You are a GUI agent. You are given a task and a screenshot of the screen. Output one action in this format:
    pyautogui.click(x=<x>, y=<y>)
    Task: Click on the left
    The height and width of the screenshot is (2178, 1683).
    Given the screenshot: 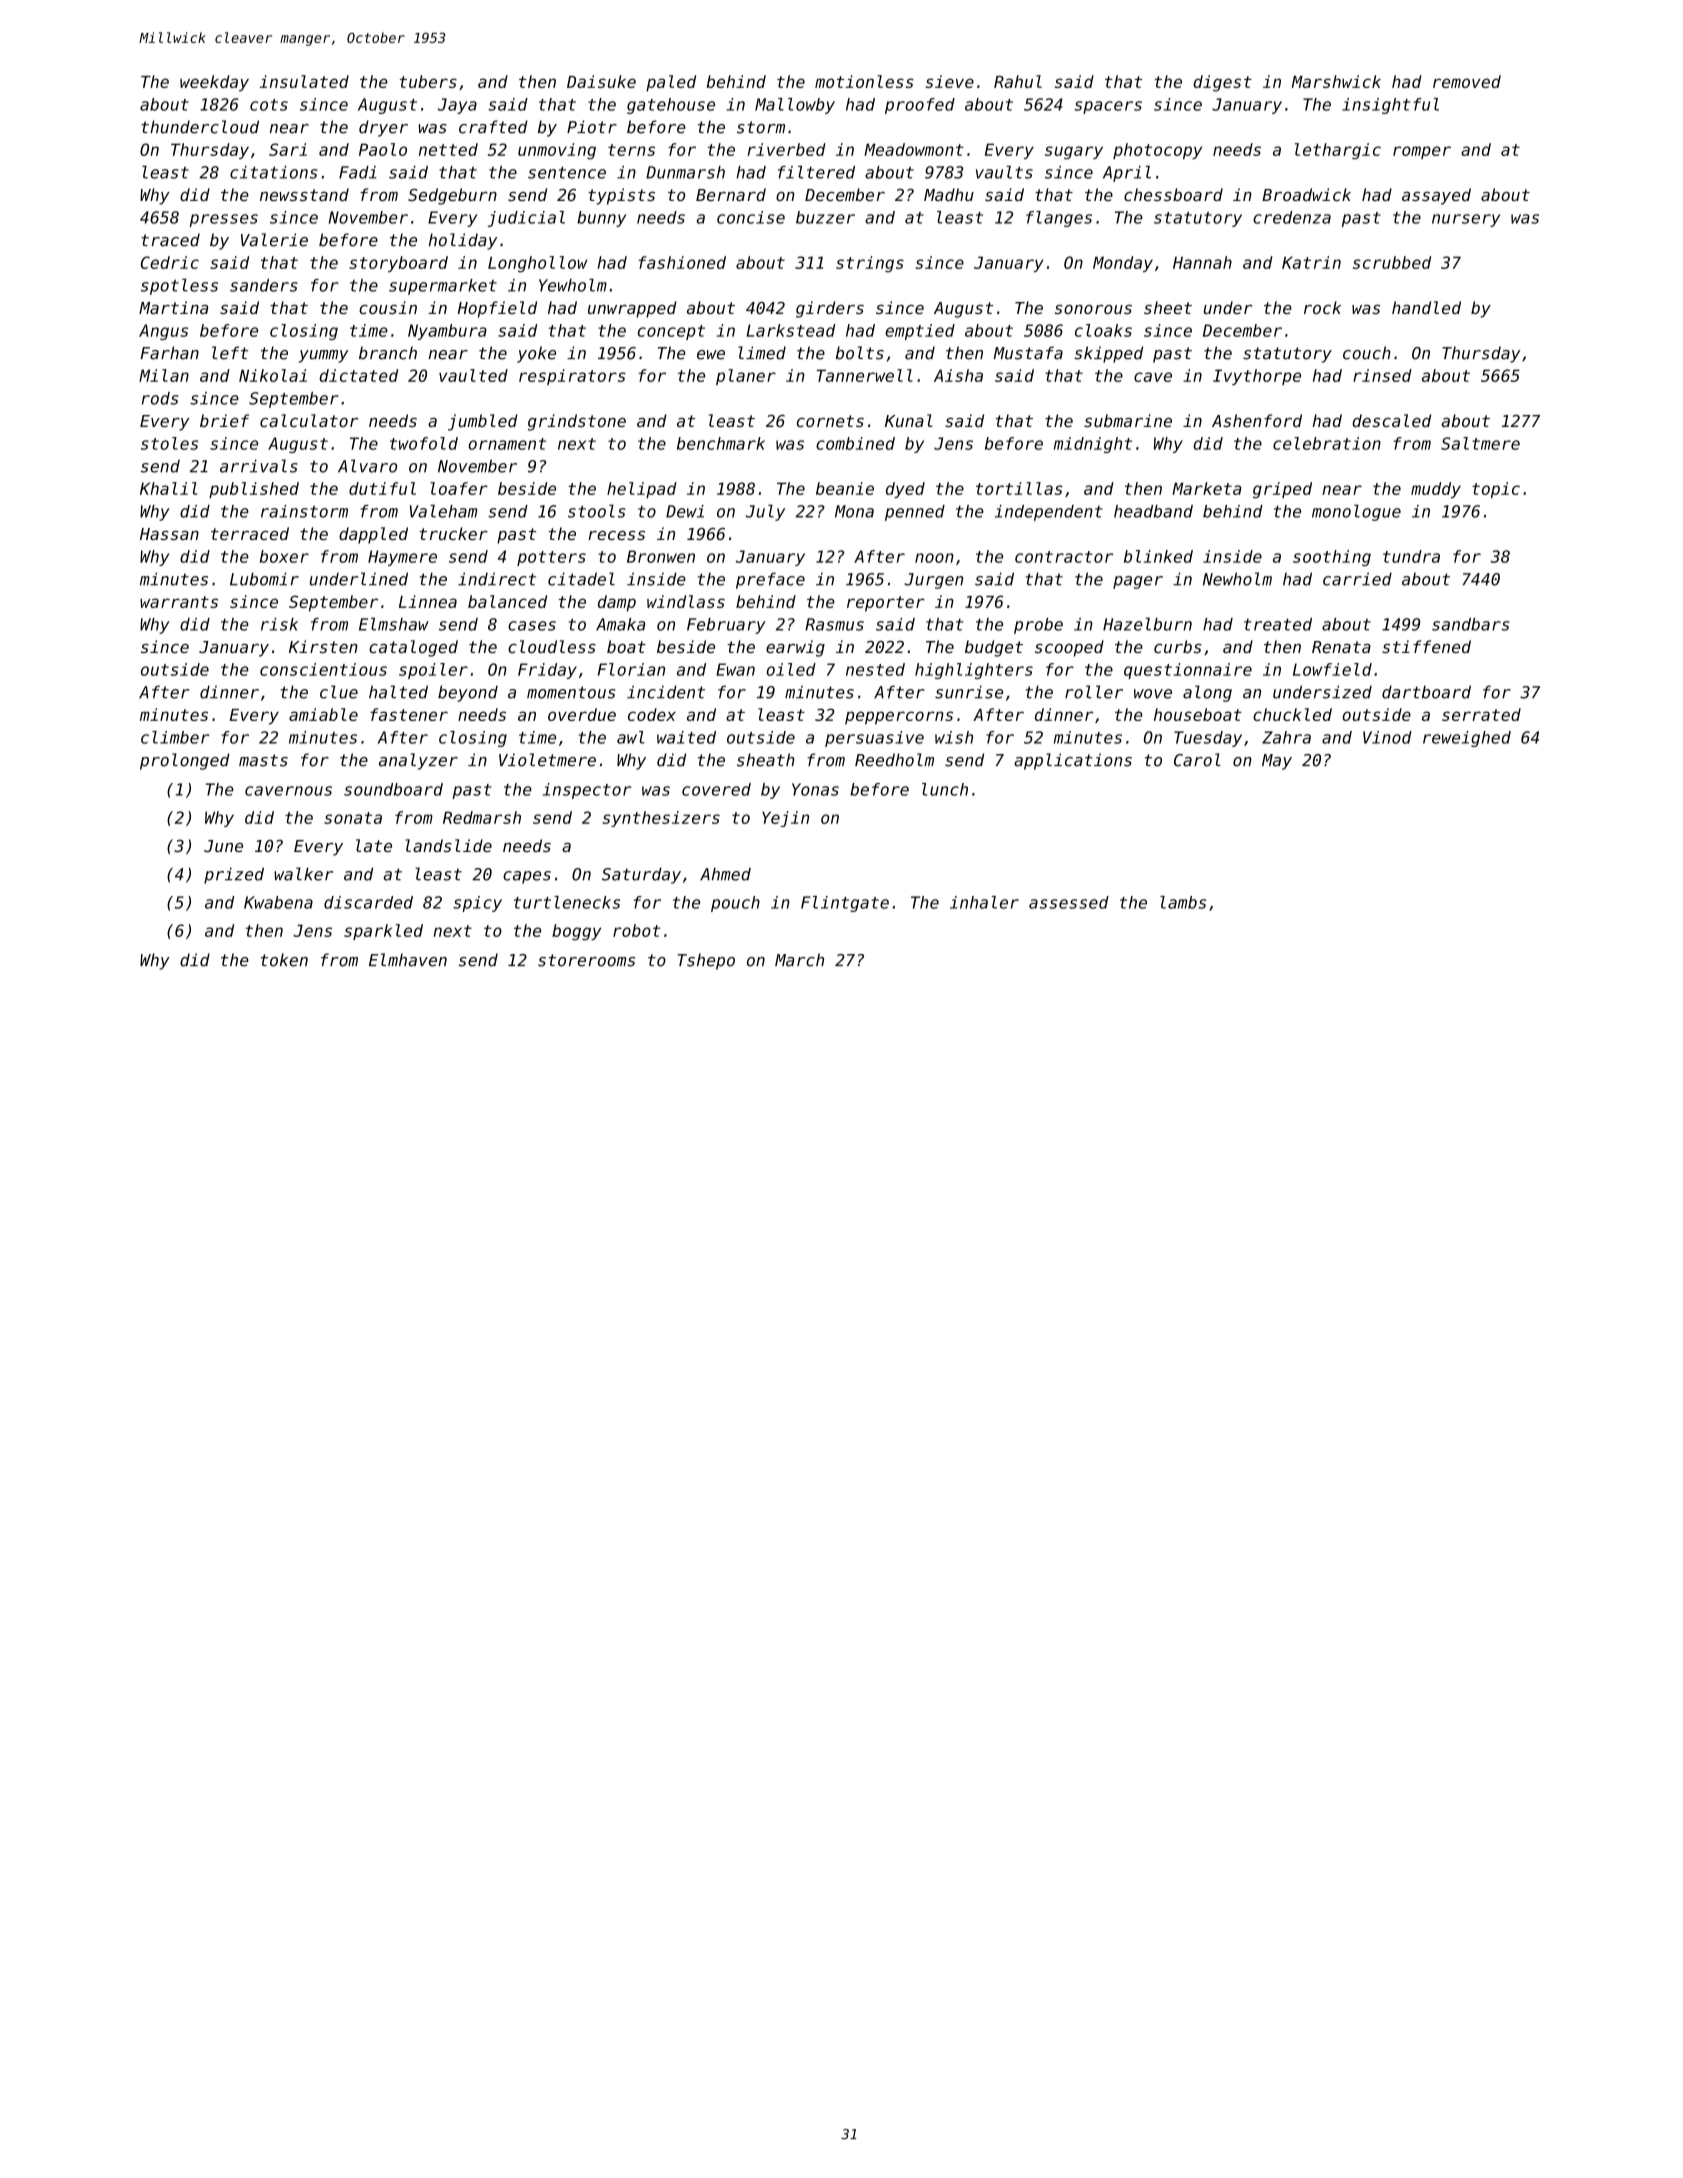 What is the action you would take?
    pyautogui.click(x=230, y=353)
